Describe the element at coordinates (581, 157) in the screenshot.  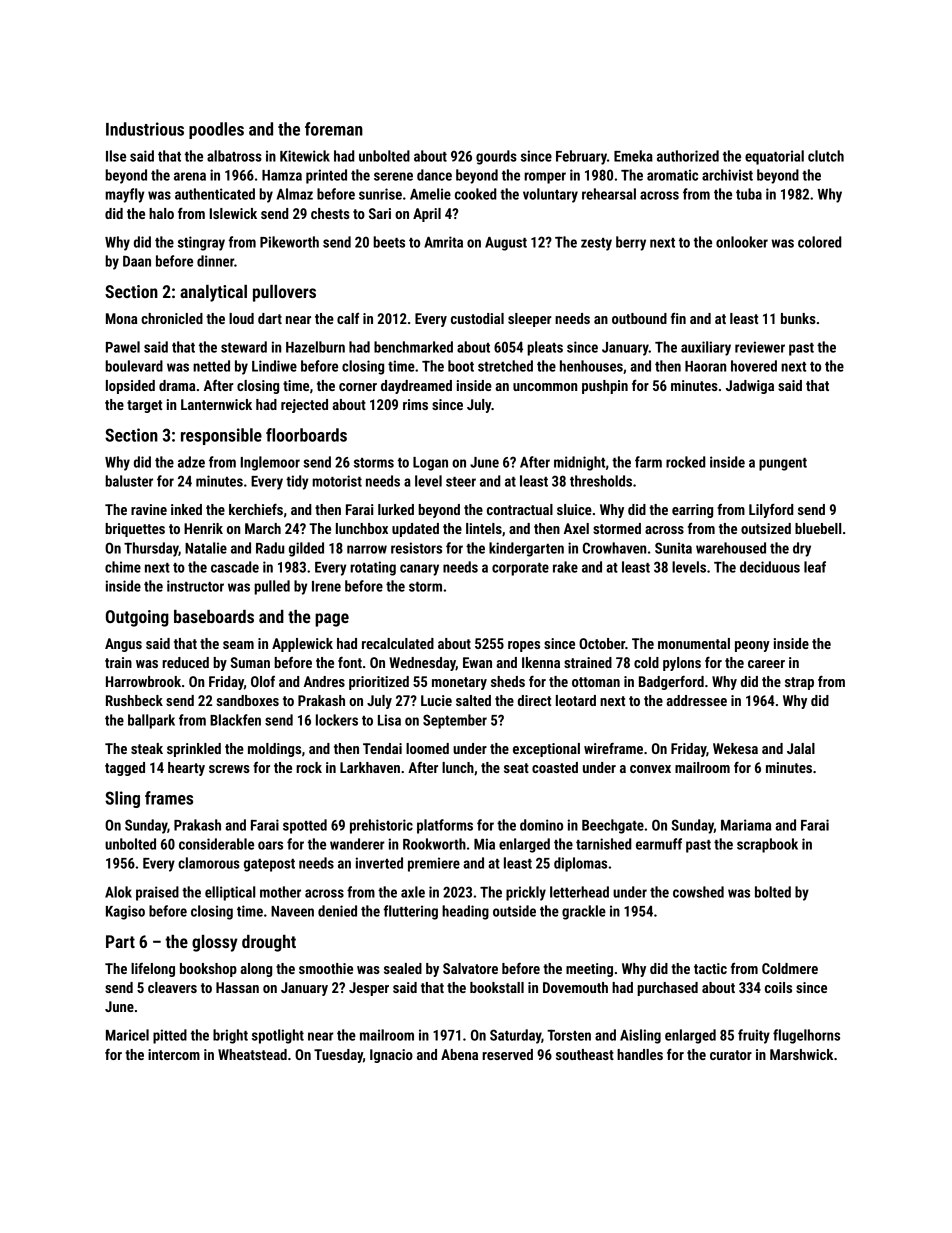
I see `February` at that location.
